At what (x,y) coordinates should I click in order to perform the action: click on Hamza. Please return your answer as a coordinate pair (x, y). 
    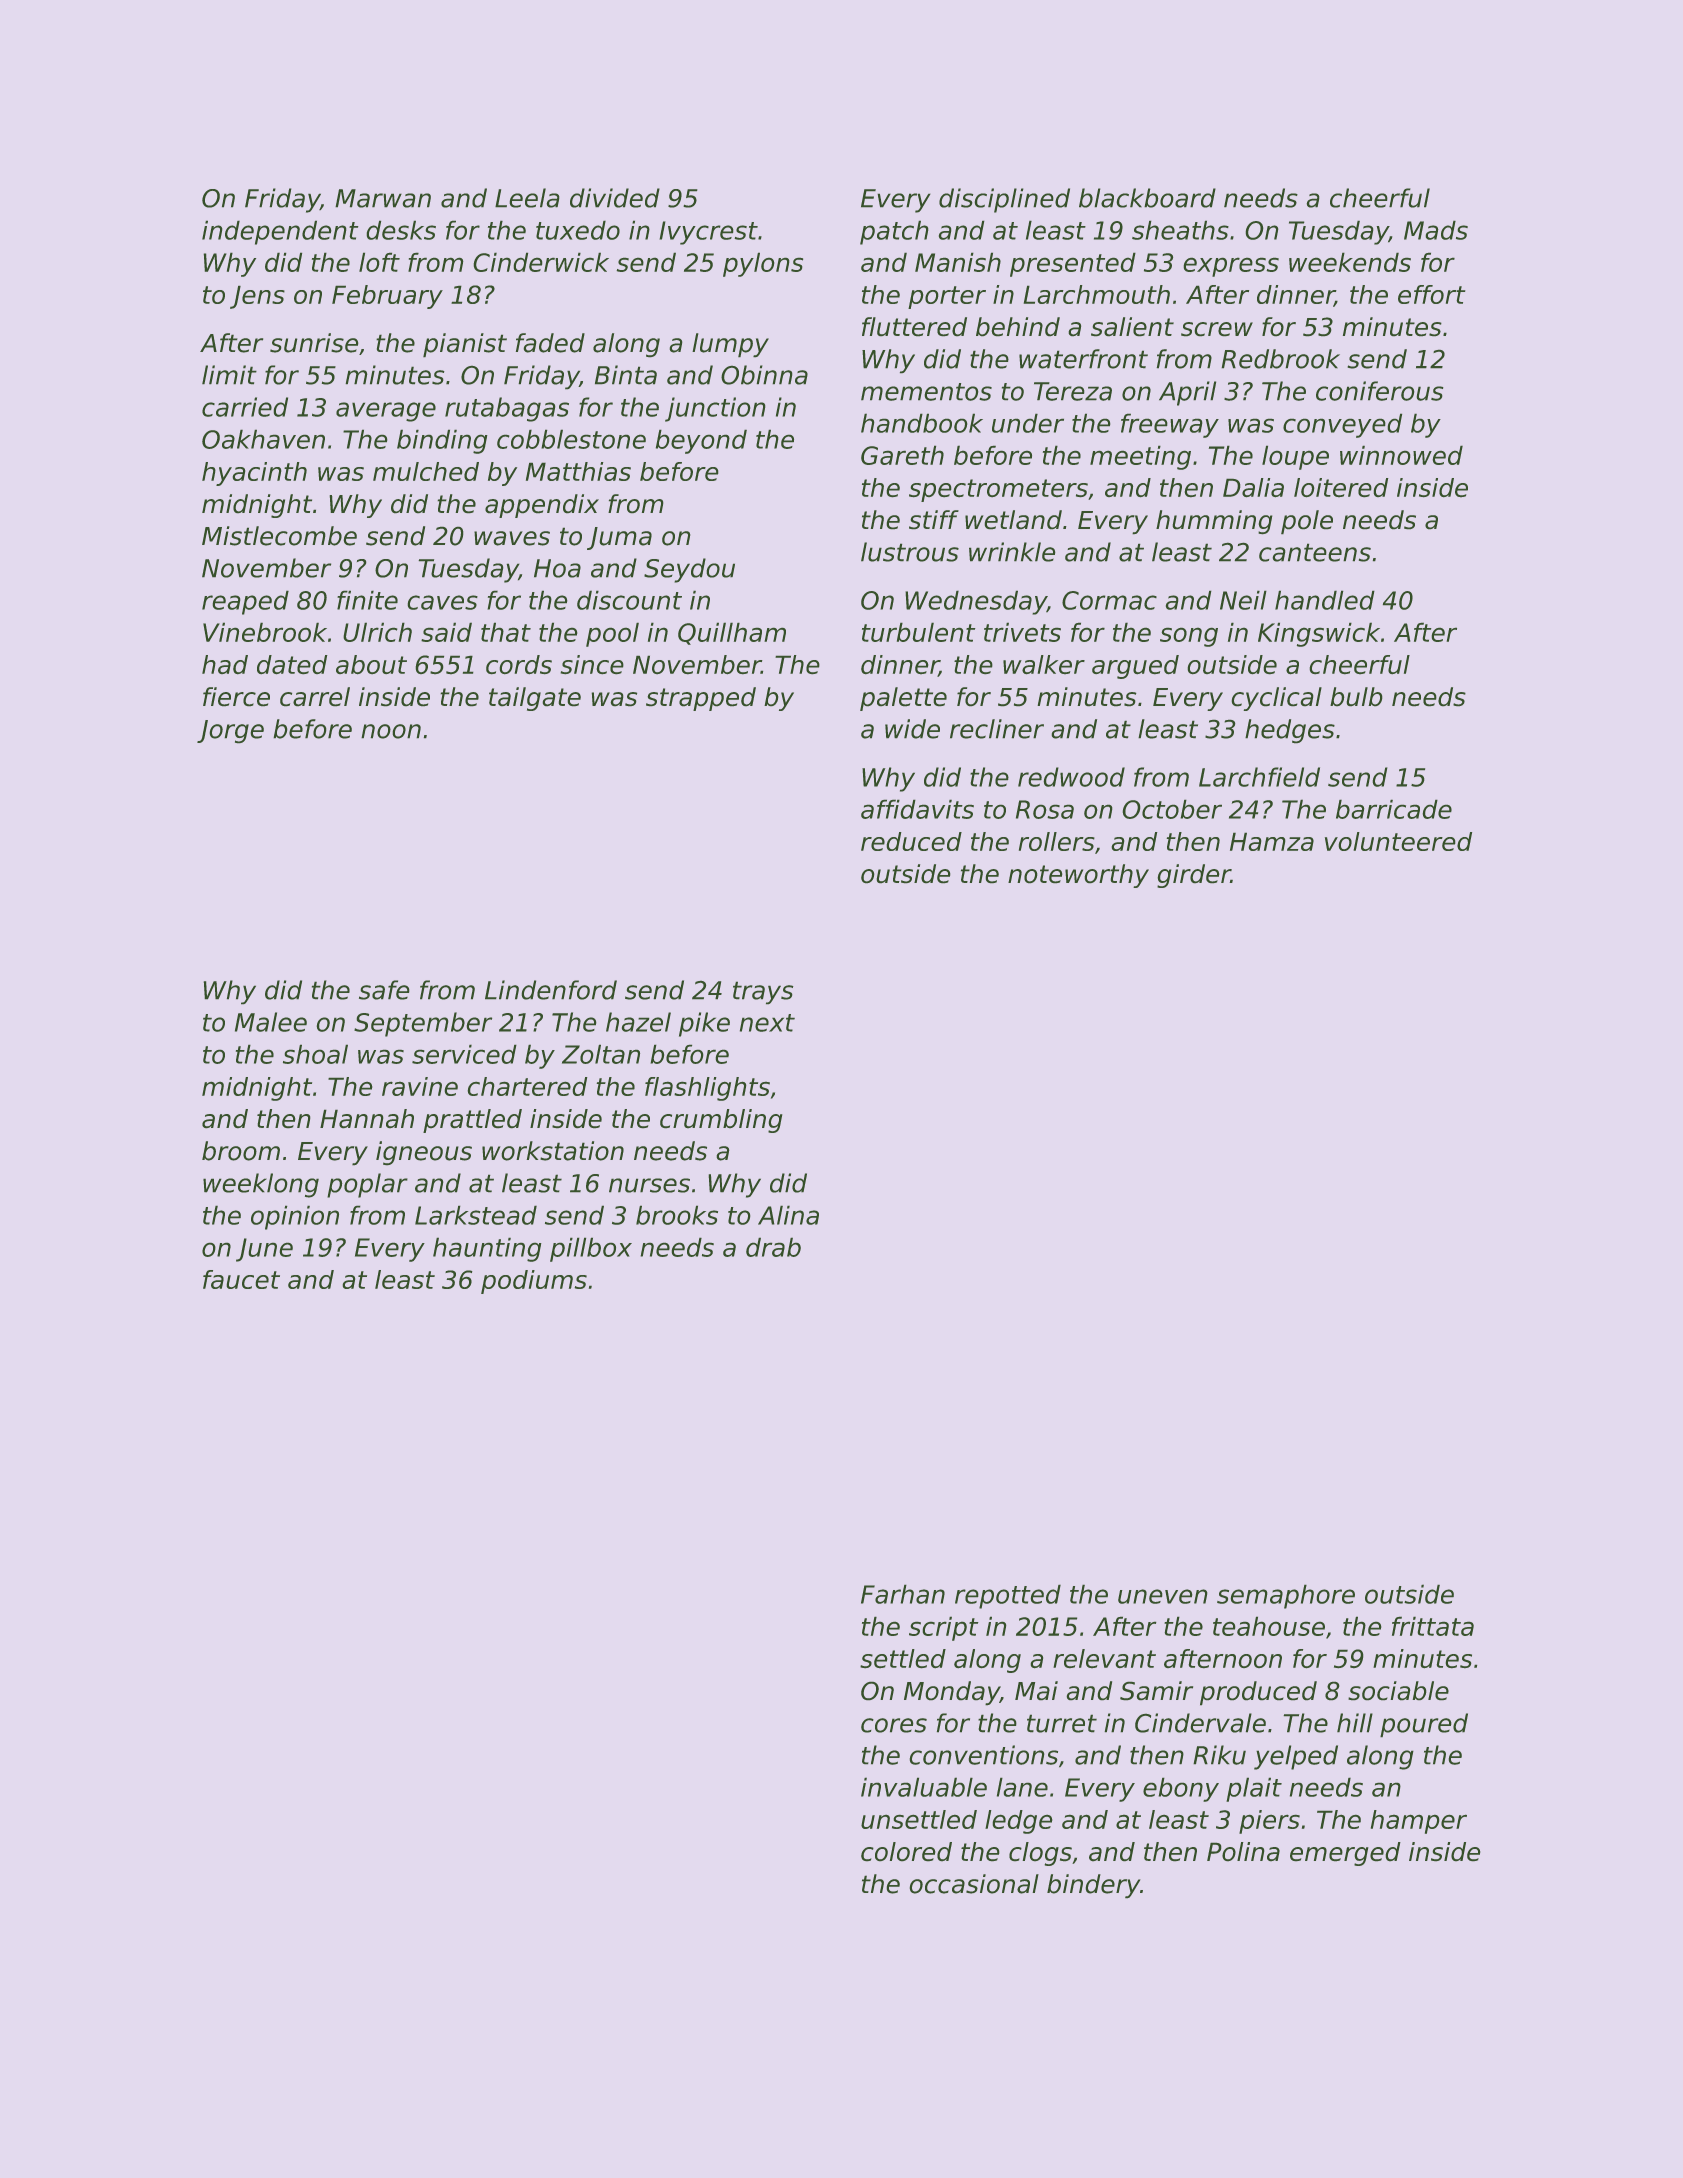
    Looking at the image, I should click on (1272, 841).
